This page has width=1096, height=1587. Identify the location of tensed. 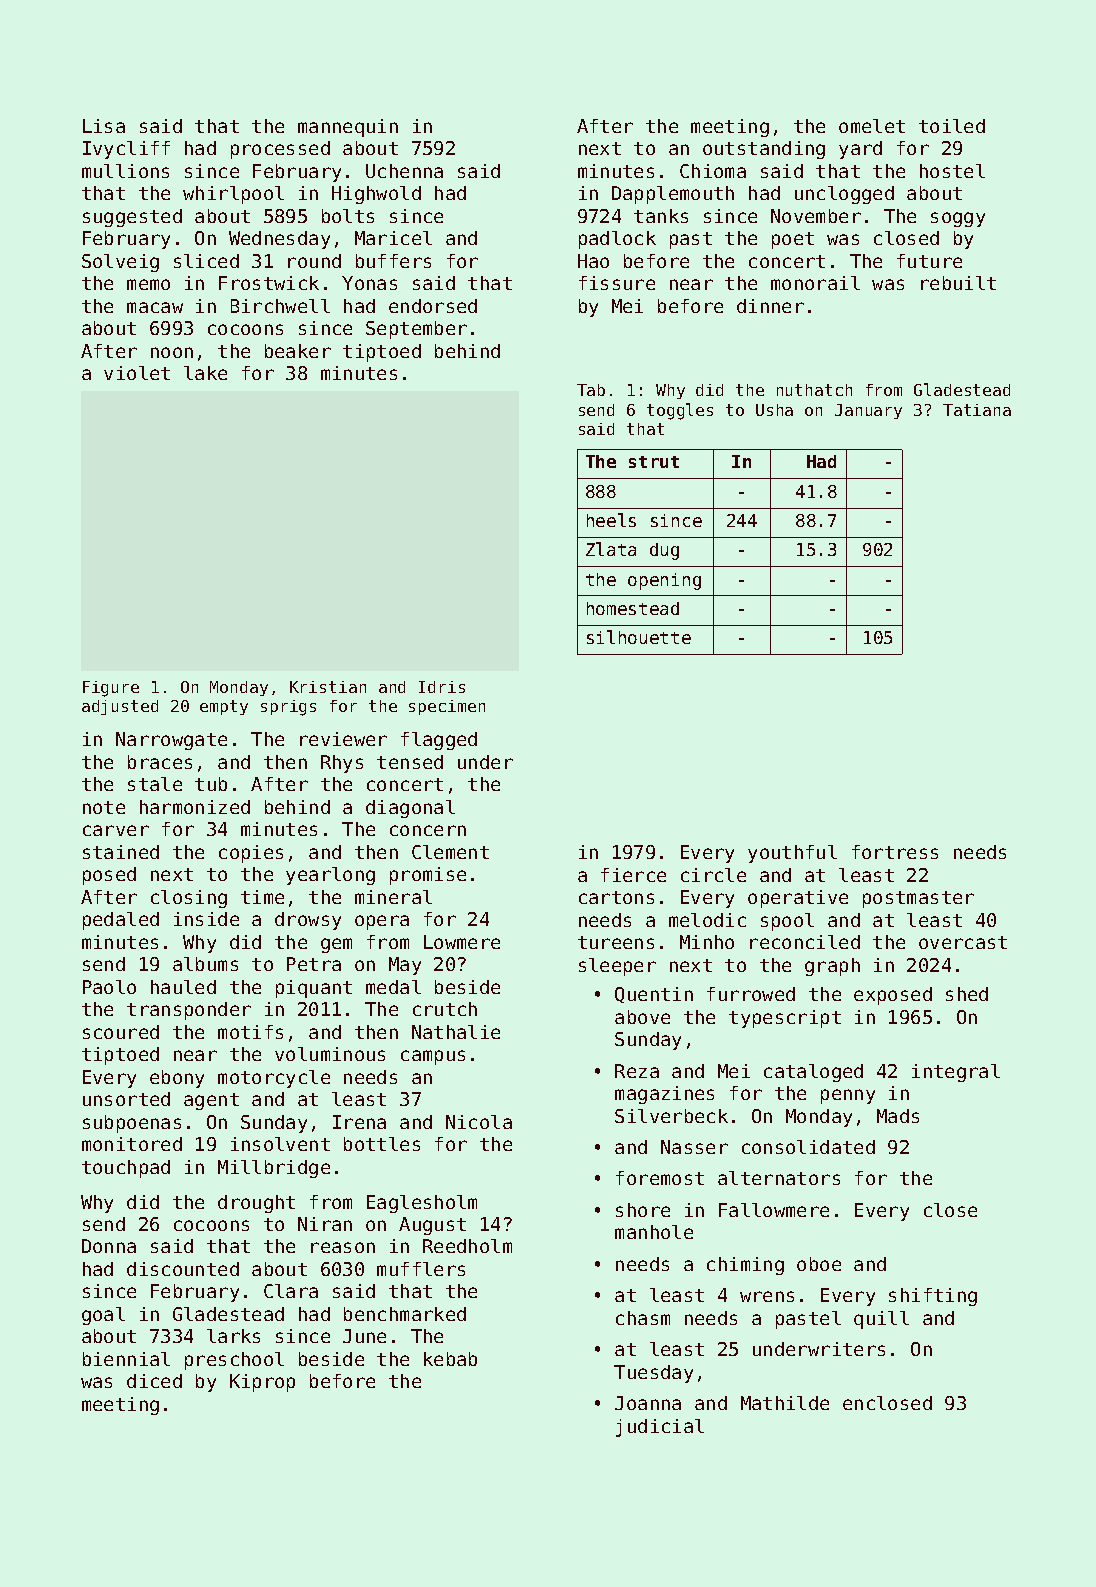
(410, 762).
